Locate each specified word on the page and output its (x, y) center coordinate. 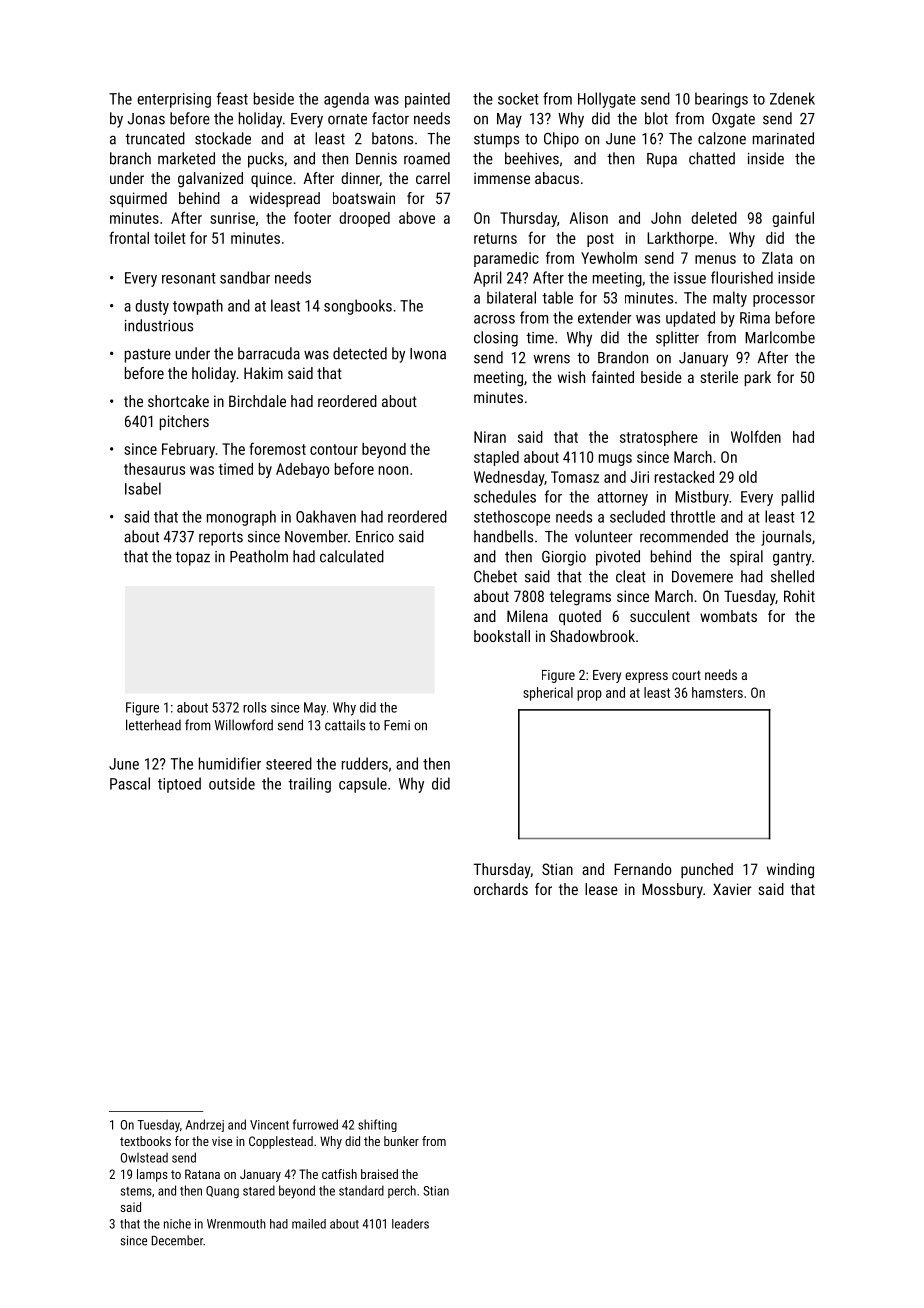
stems (136, 1191)
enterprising (174, 100)
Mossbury (672, 891)
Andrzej (205, 1125)
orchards (501, 889)
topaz (192, 559)
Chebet (495, 576)
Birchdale (257, 401)
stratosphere (659, 438)
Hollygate (607, 100)
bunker (401, 1141)
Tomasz (575, 477)
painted (427, 100)
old (748, 477)
